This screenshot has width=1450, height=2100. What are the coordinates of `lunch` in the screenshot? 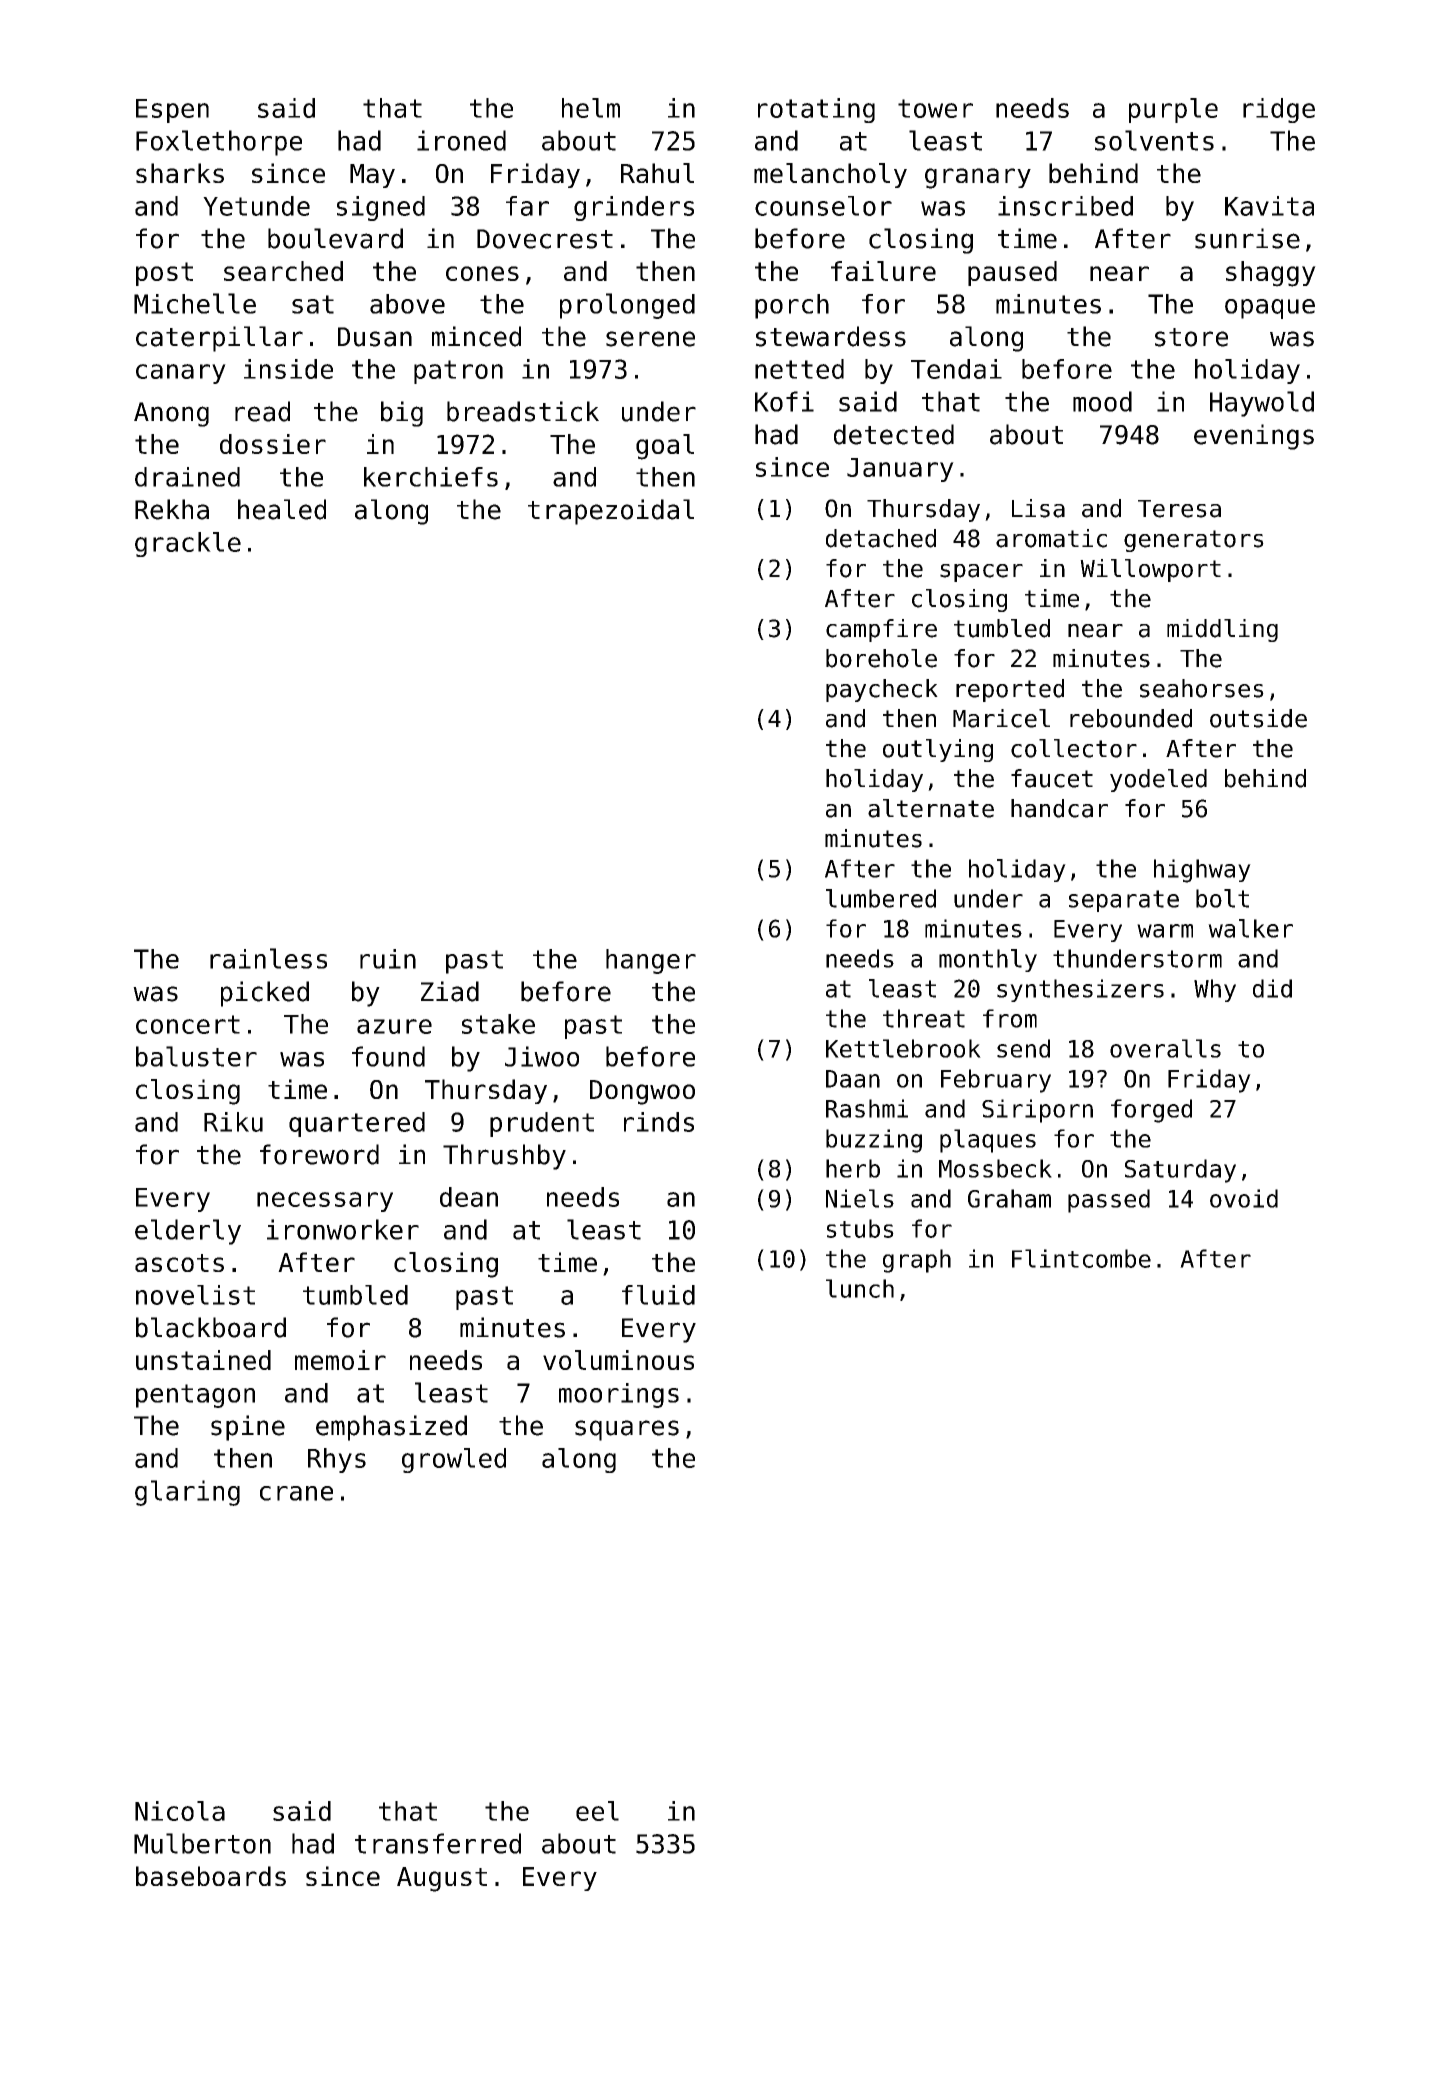 It's located at (860, 1288).
